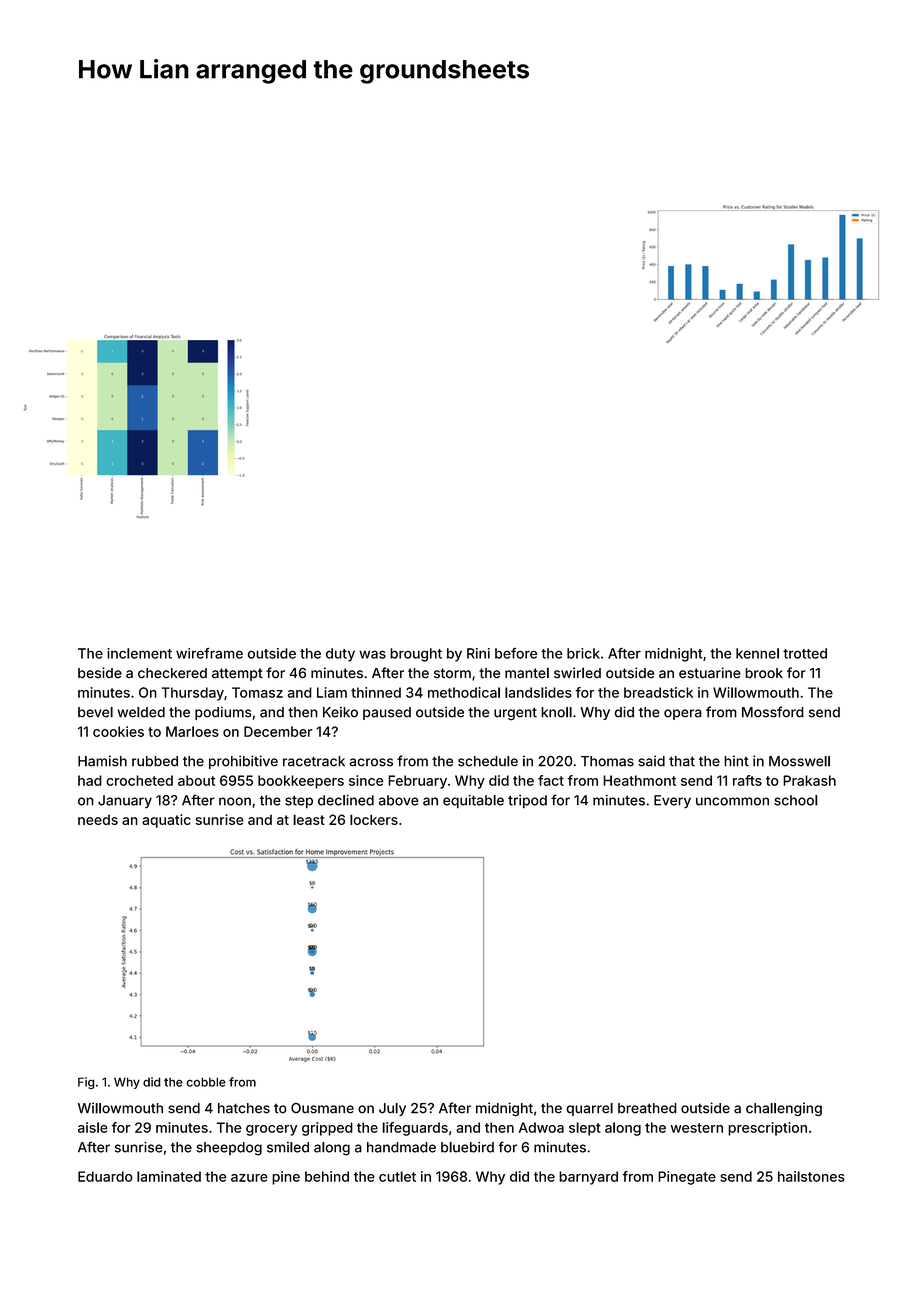  I want to click on lockers, so click(374, 819).
